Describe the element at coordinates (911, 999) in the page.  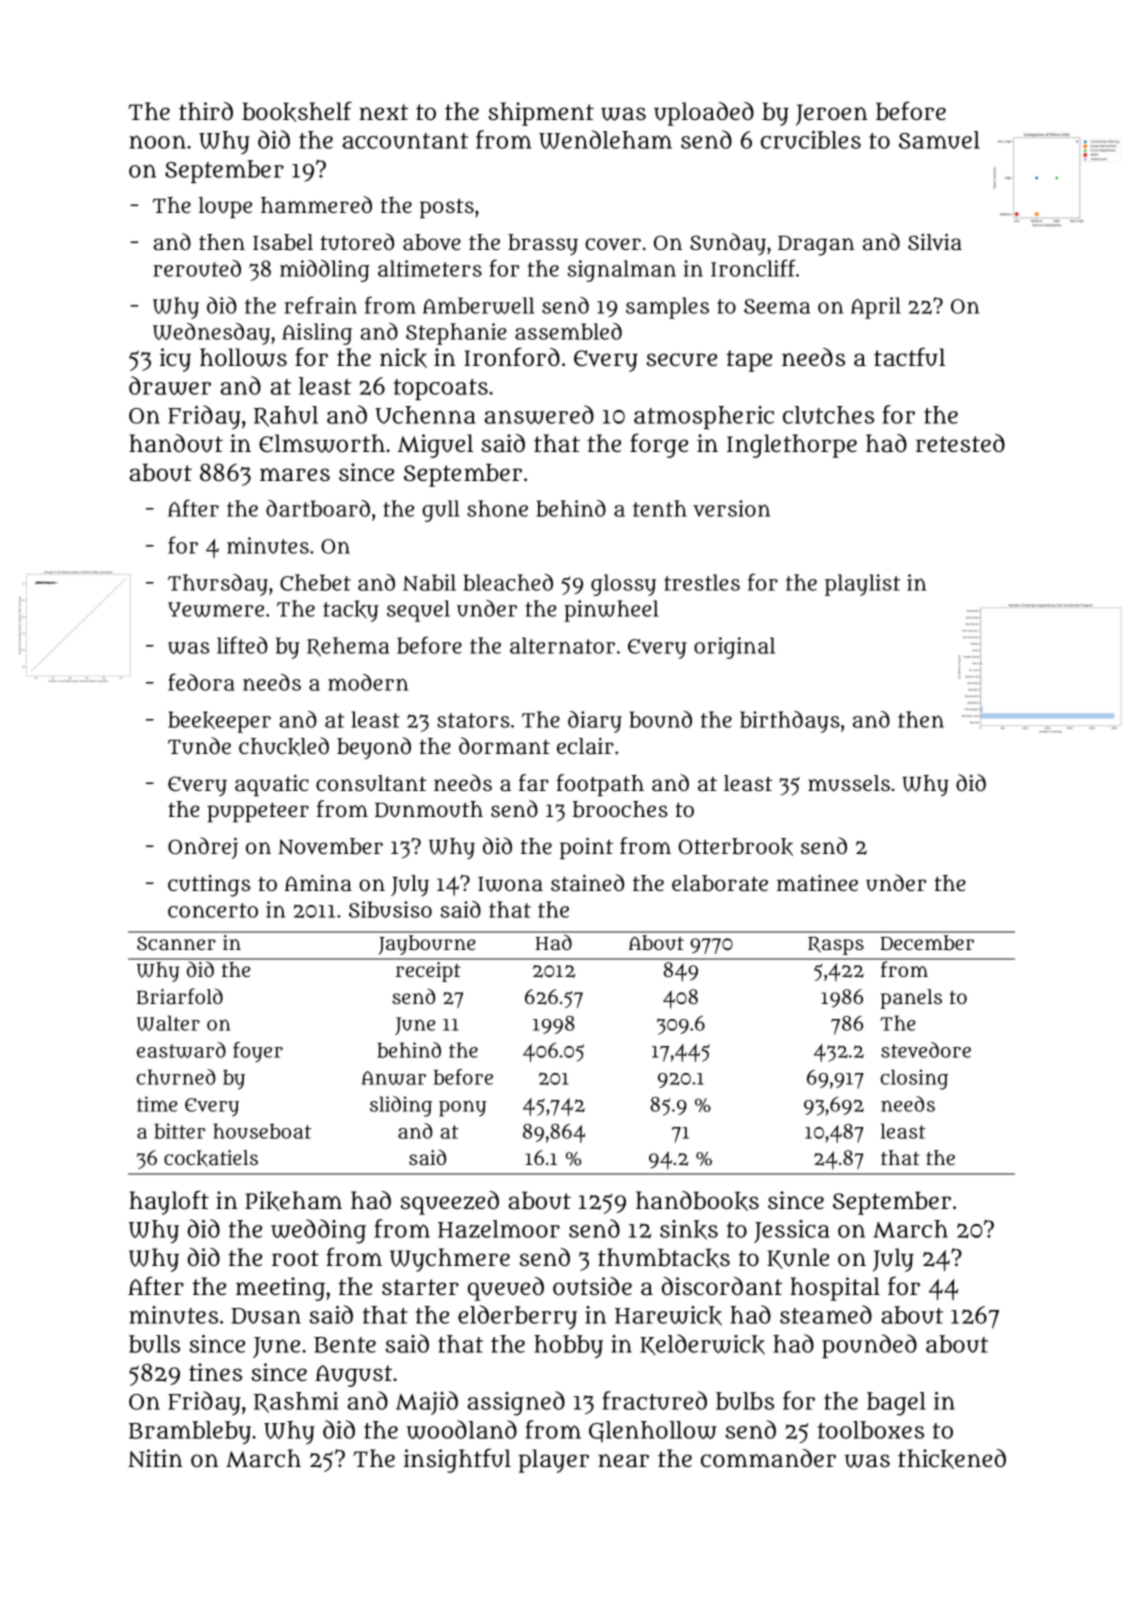
I see `panels` at that location.
